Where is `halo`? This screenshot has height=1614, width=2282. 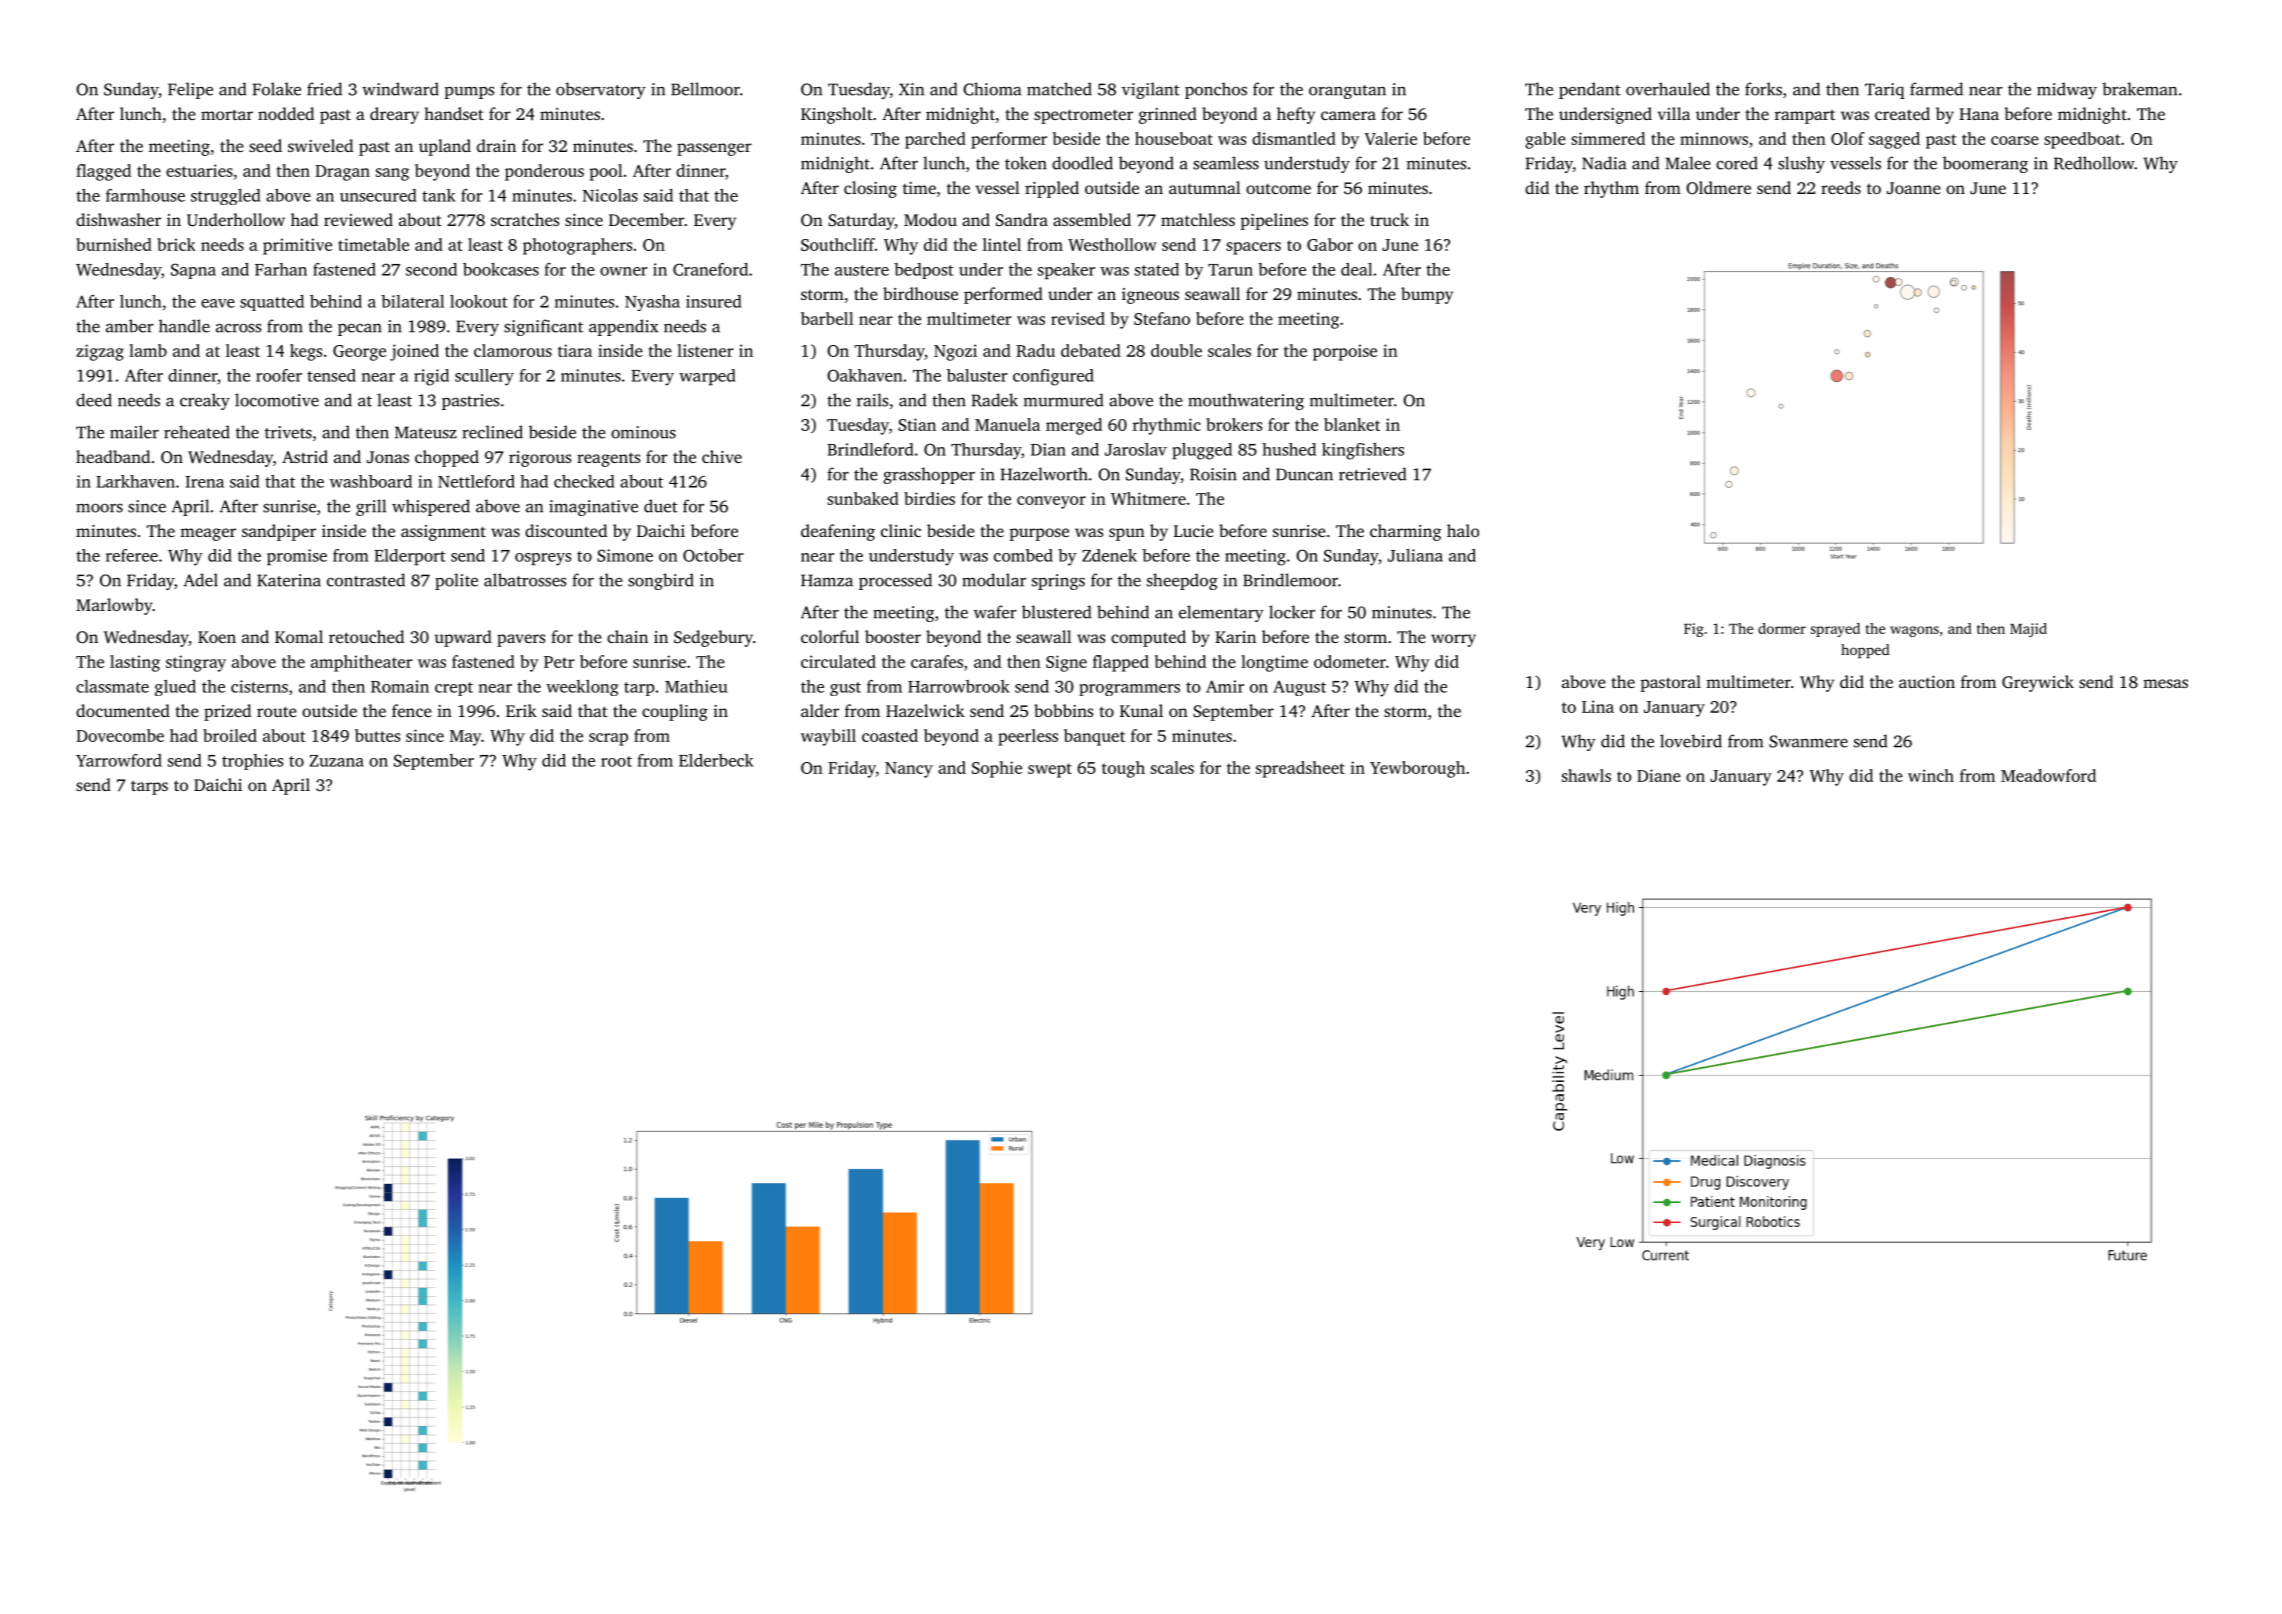
halo is located at coordinates (1463, 530).
